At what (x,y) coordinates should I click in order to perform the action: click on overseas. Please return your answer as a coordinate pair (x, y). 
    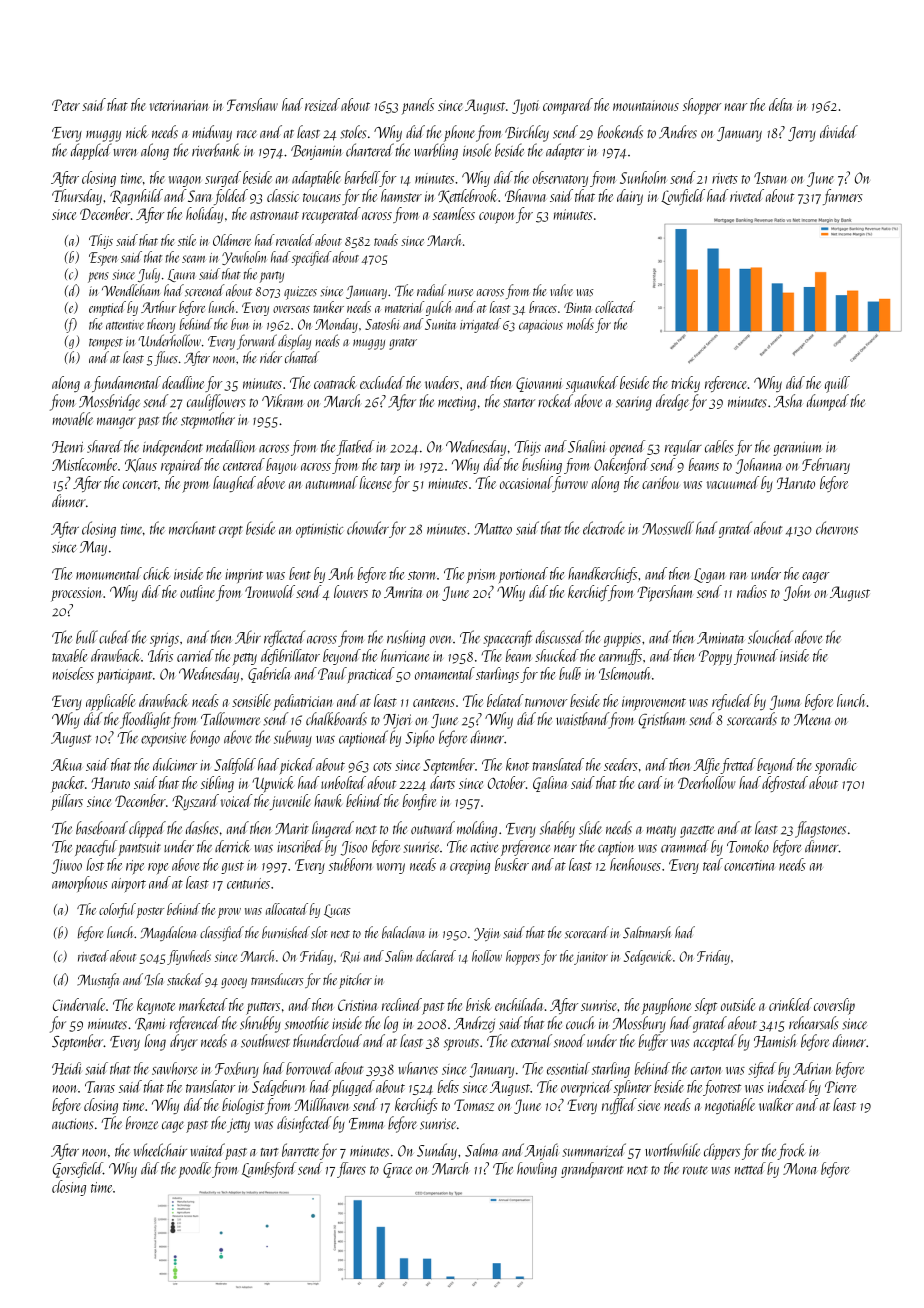
    Looking at the image, I should click on (291, 309).
